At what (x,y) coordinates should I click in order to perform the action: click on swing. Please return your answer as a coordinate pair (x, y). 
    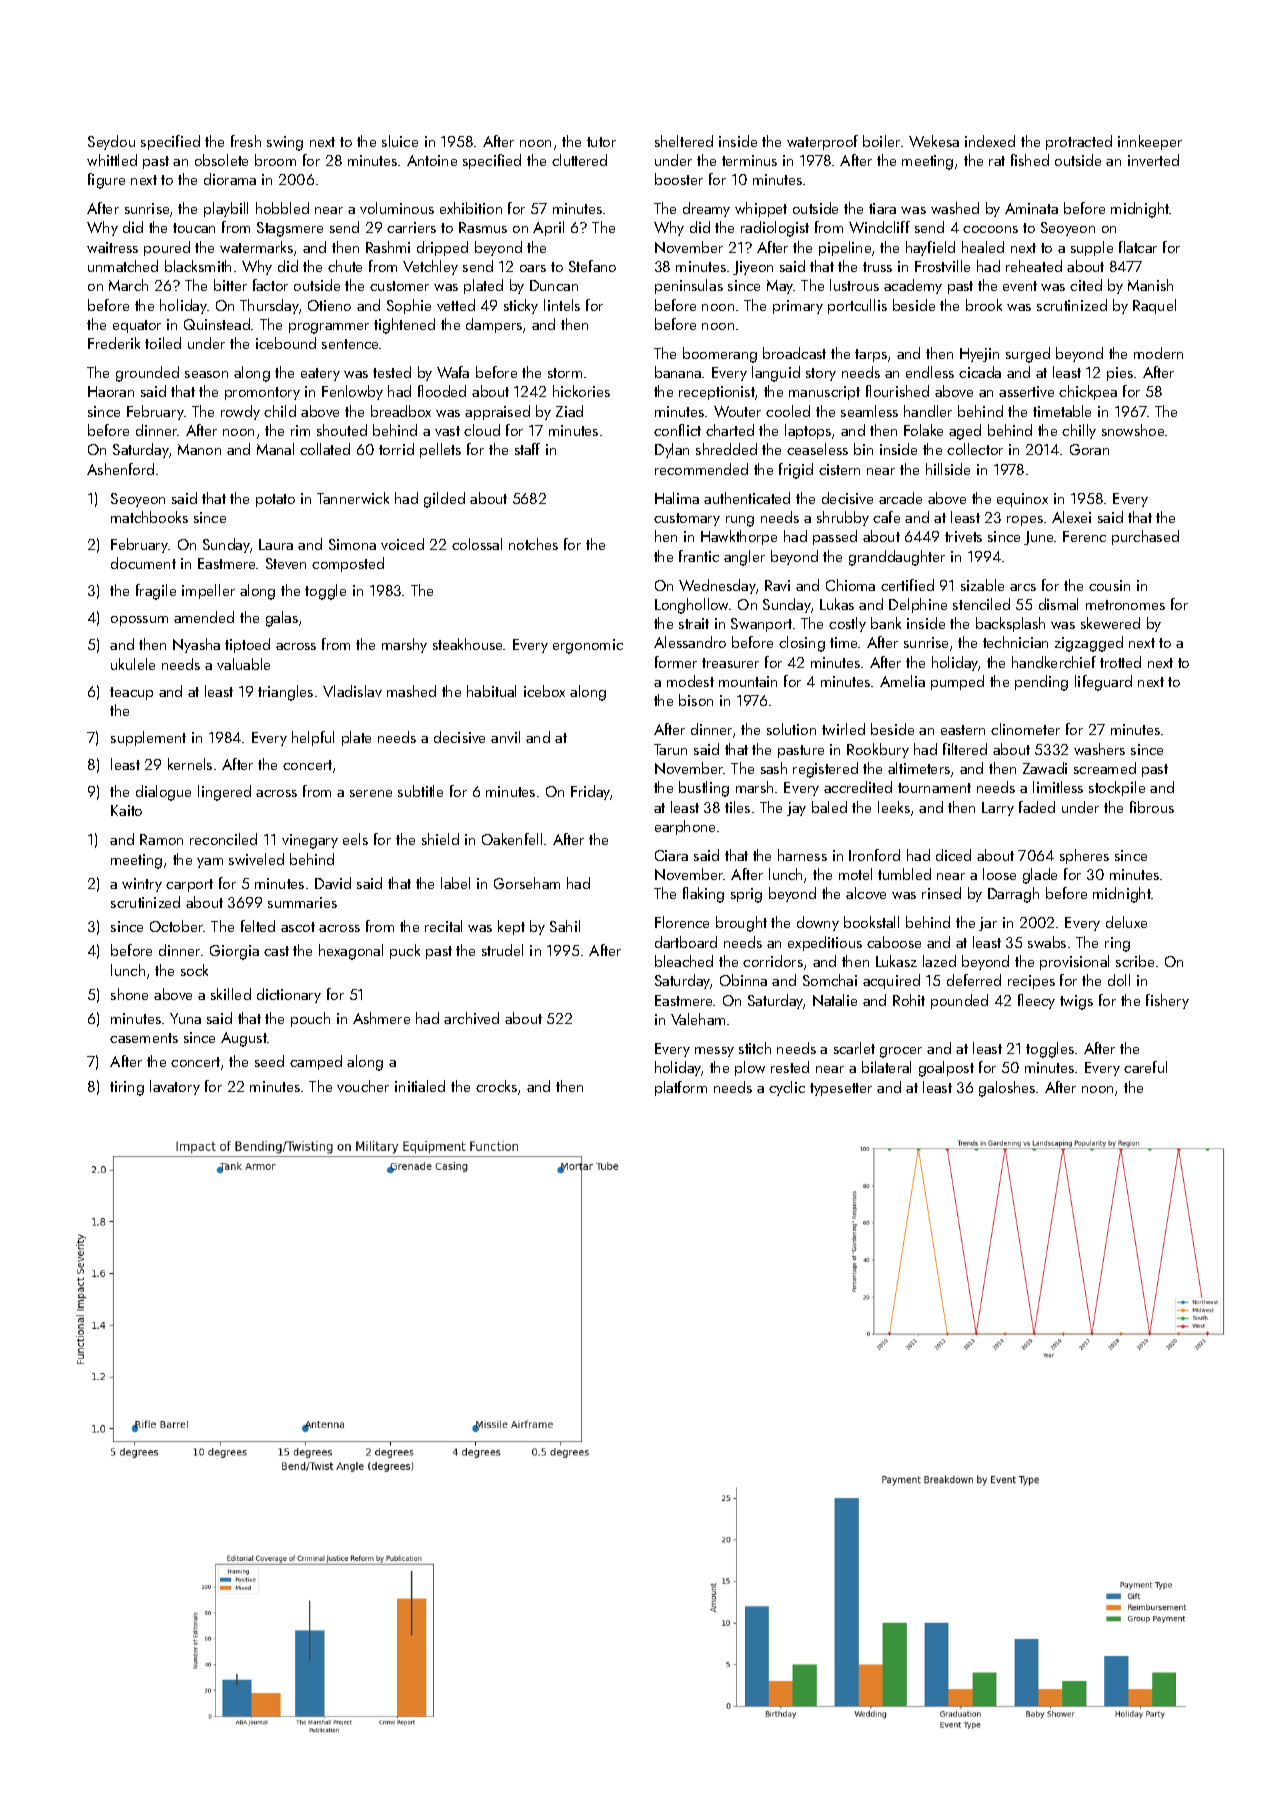
    Looking at the image, I should click on (285, 143).
